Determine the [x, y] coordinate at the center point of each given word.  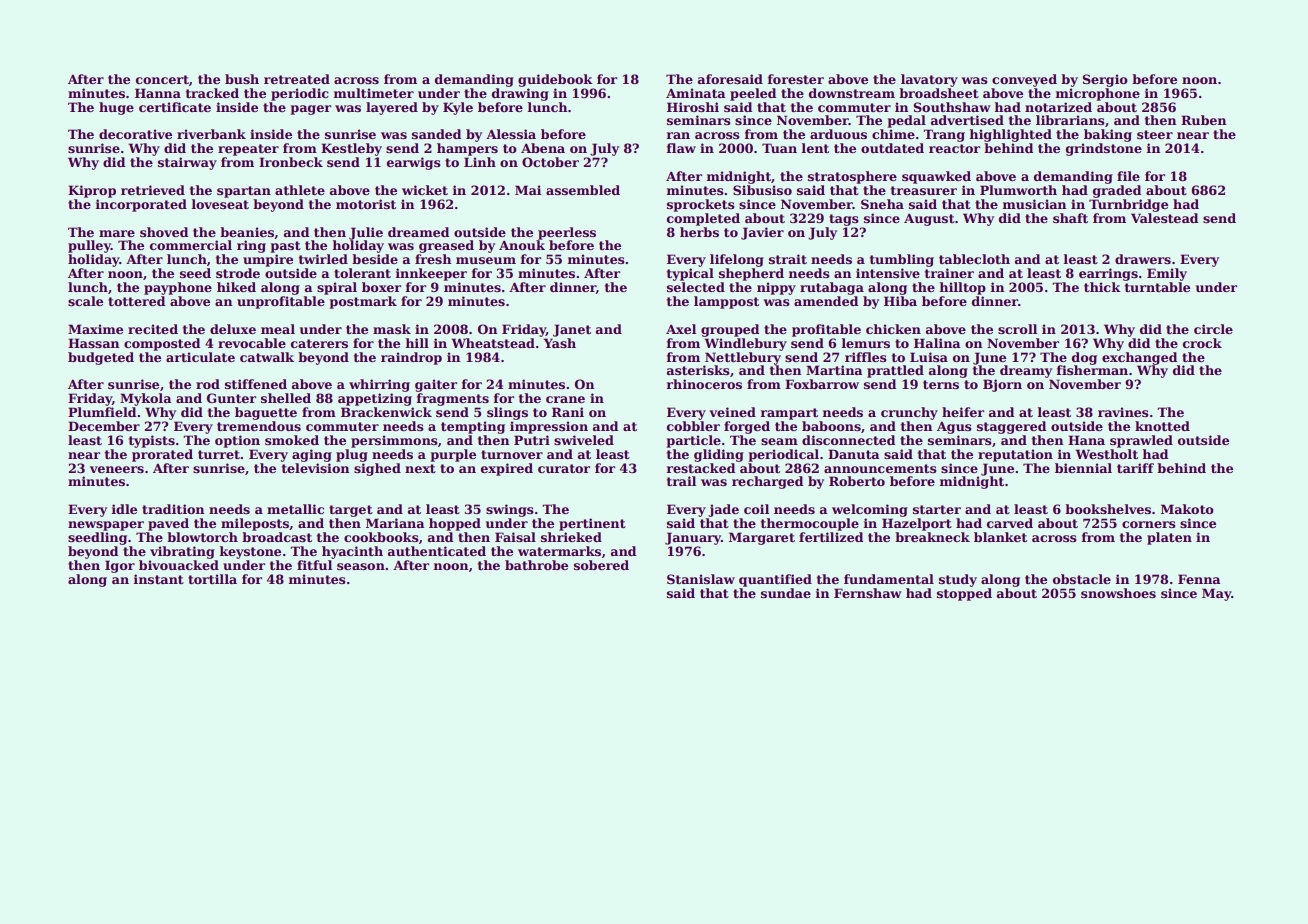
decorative [135, 134]
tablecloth [974, 259]
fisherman [1092, 370]
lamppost [726, 302]
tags [844, 220]
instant [159, 579]
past [286, 247]
